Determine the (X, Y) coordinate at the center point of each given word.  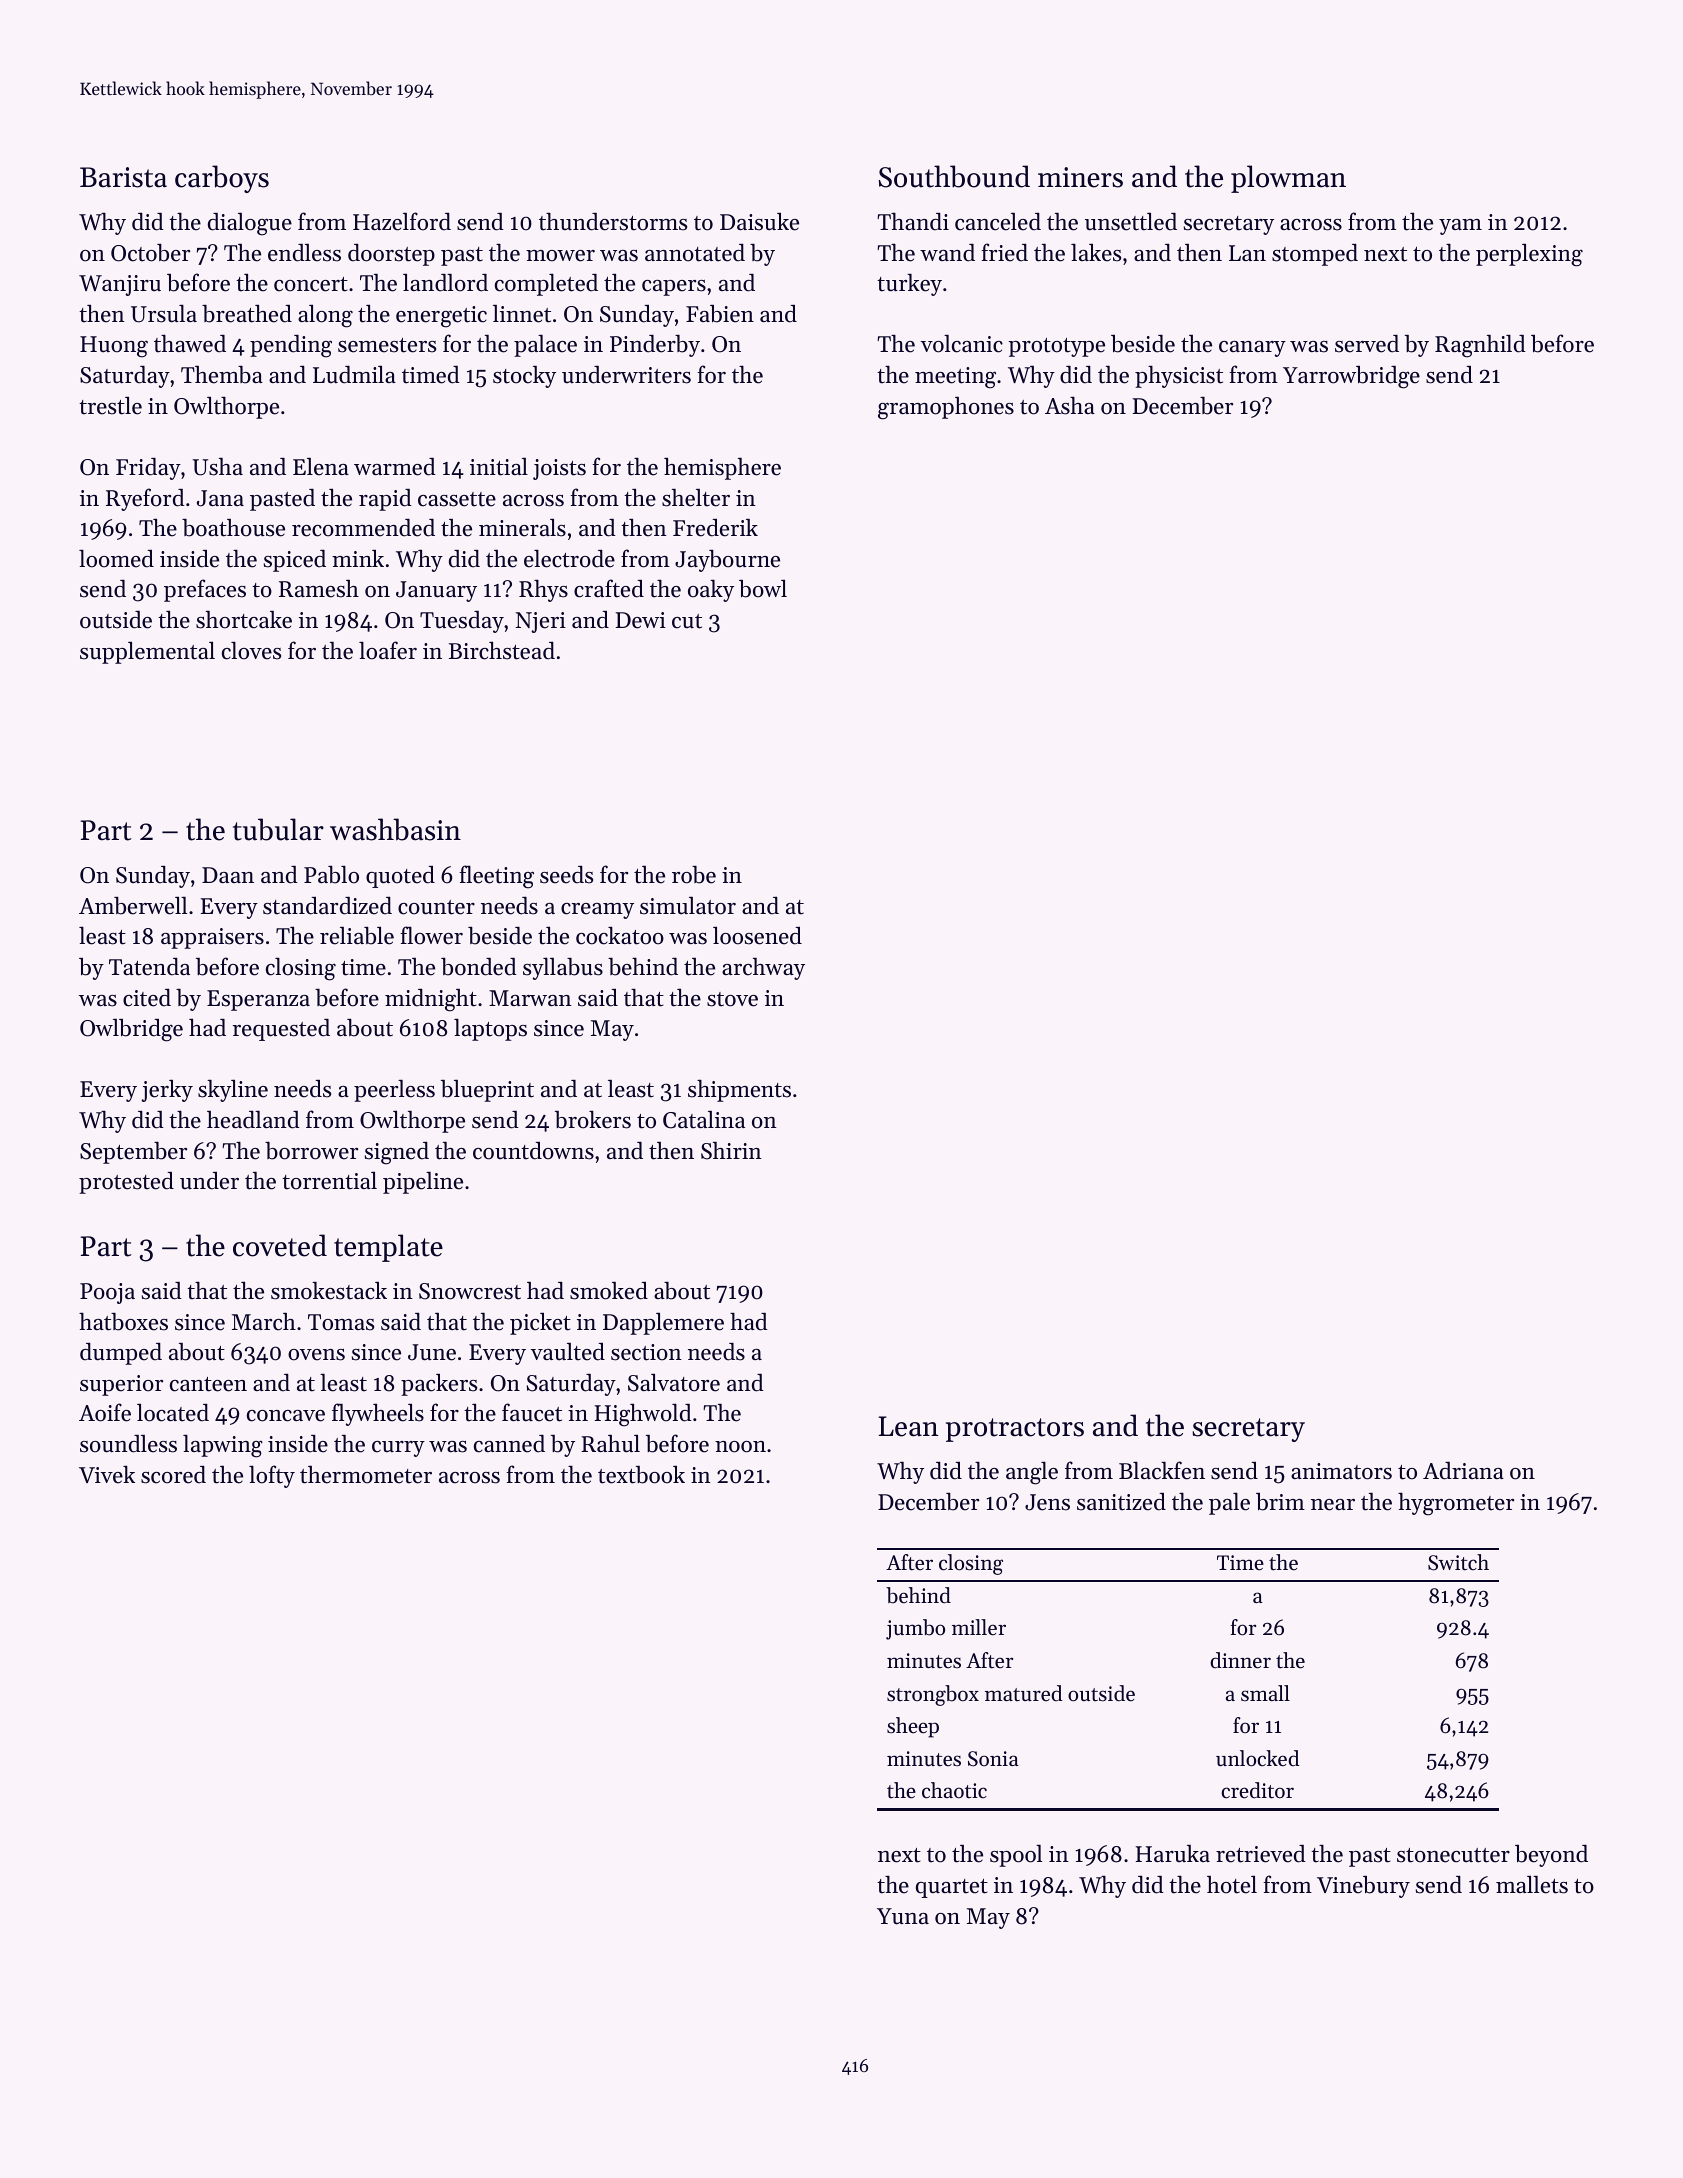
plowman (1288, 179)
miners (1080, 177)
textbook (641, 1475)
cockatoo (620, 935)
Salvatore (674, 1382)
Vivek (107, 1474)
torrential (329, 1180)
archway (763, 968)
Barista (123, 177)
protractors (1015, 1430)
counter (436, 907)
